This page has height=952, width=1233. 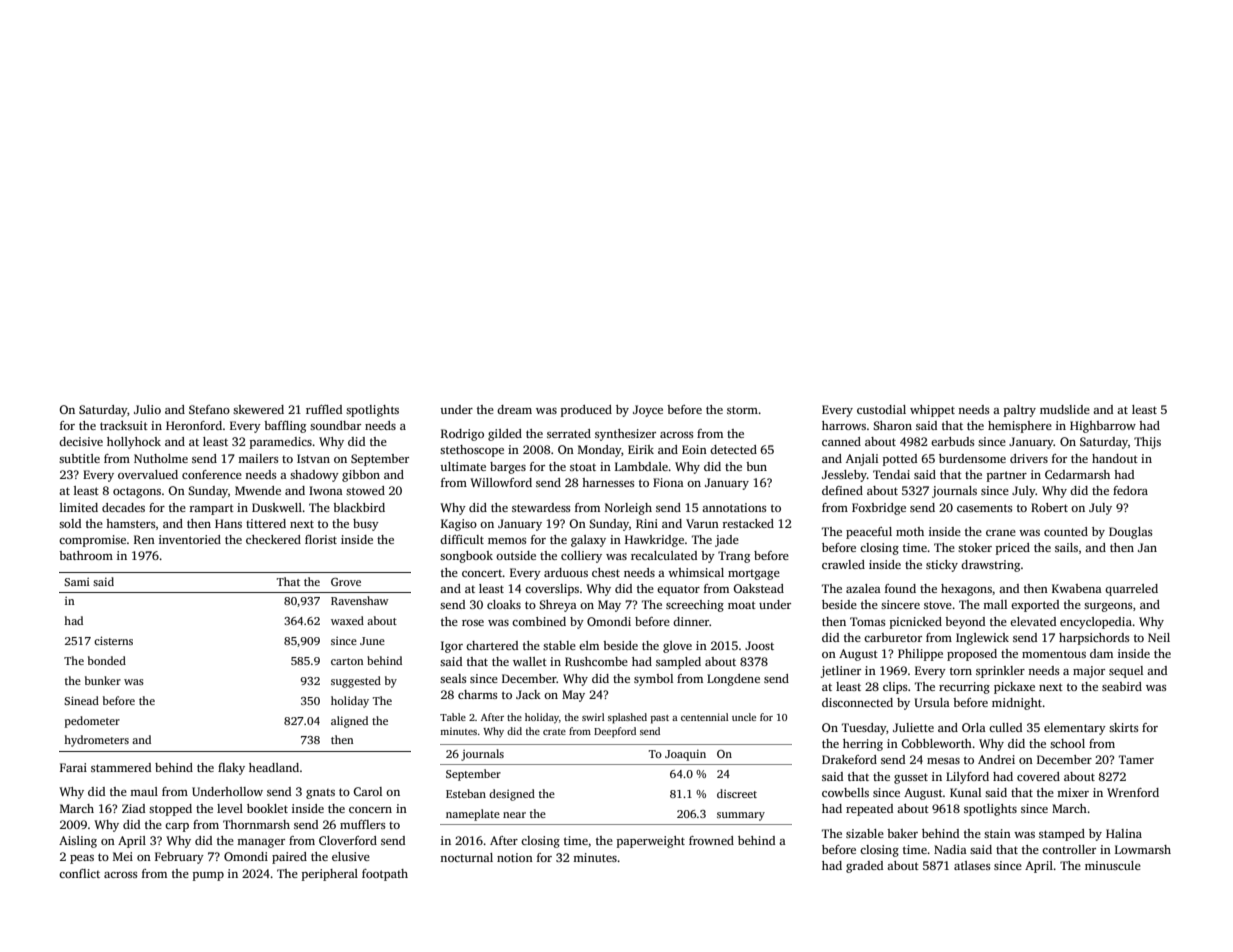 What do you see at coordinates (711, 840) in the page?
I see `frowned` at bounding box center [711, 840].
